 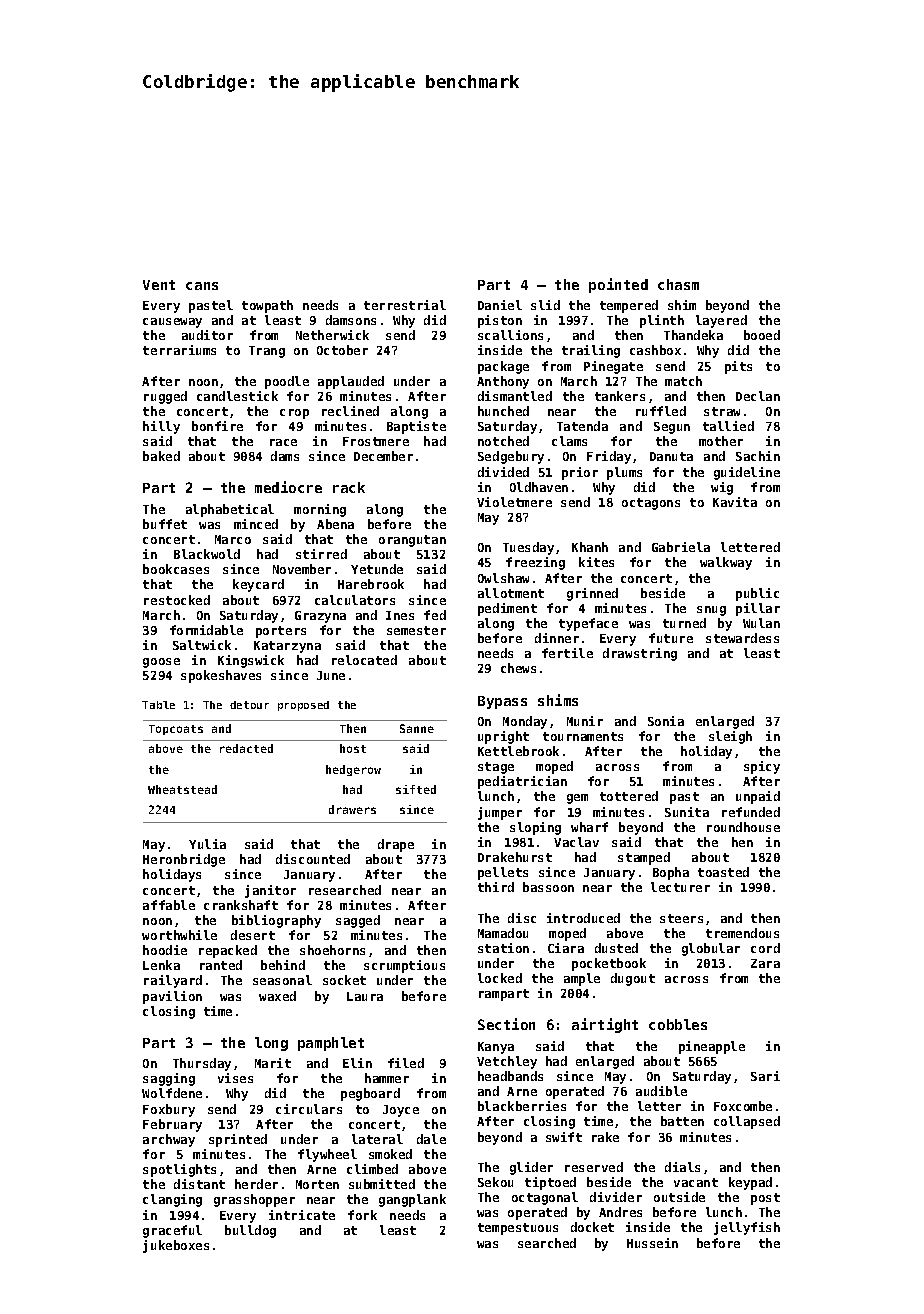 What do you see at coordinates (738, 367) in the screenshot?
I see `pits` at bounding box center [738, 367].
